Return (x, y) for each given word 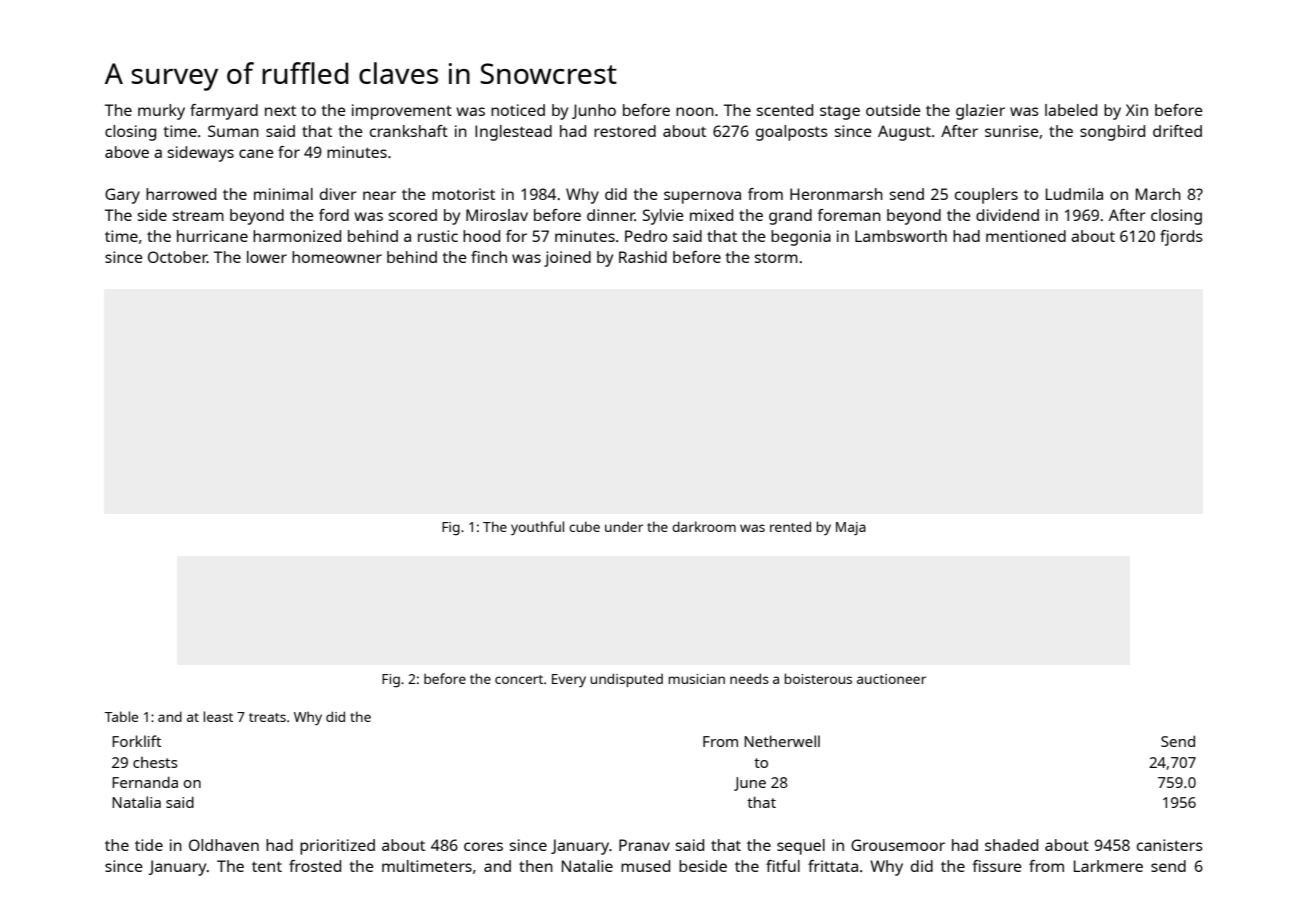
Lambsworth (901, 236)
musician (696, 679)
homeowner (337, 257)
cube (584, 526)
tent (267, 866)
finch (489, 257)
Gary (122, 196)
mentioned (1026, 236)
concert (519, 679)
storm (776, 258)
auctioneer (891, 679)
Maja (851, 528)
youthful (537, 528)
